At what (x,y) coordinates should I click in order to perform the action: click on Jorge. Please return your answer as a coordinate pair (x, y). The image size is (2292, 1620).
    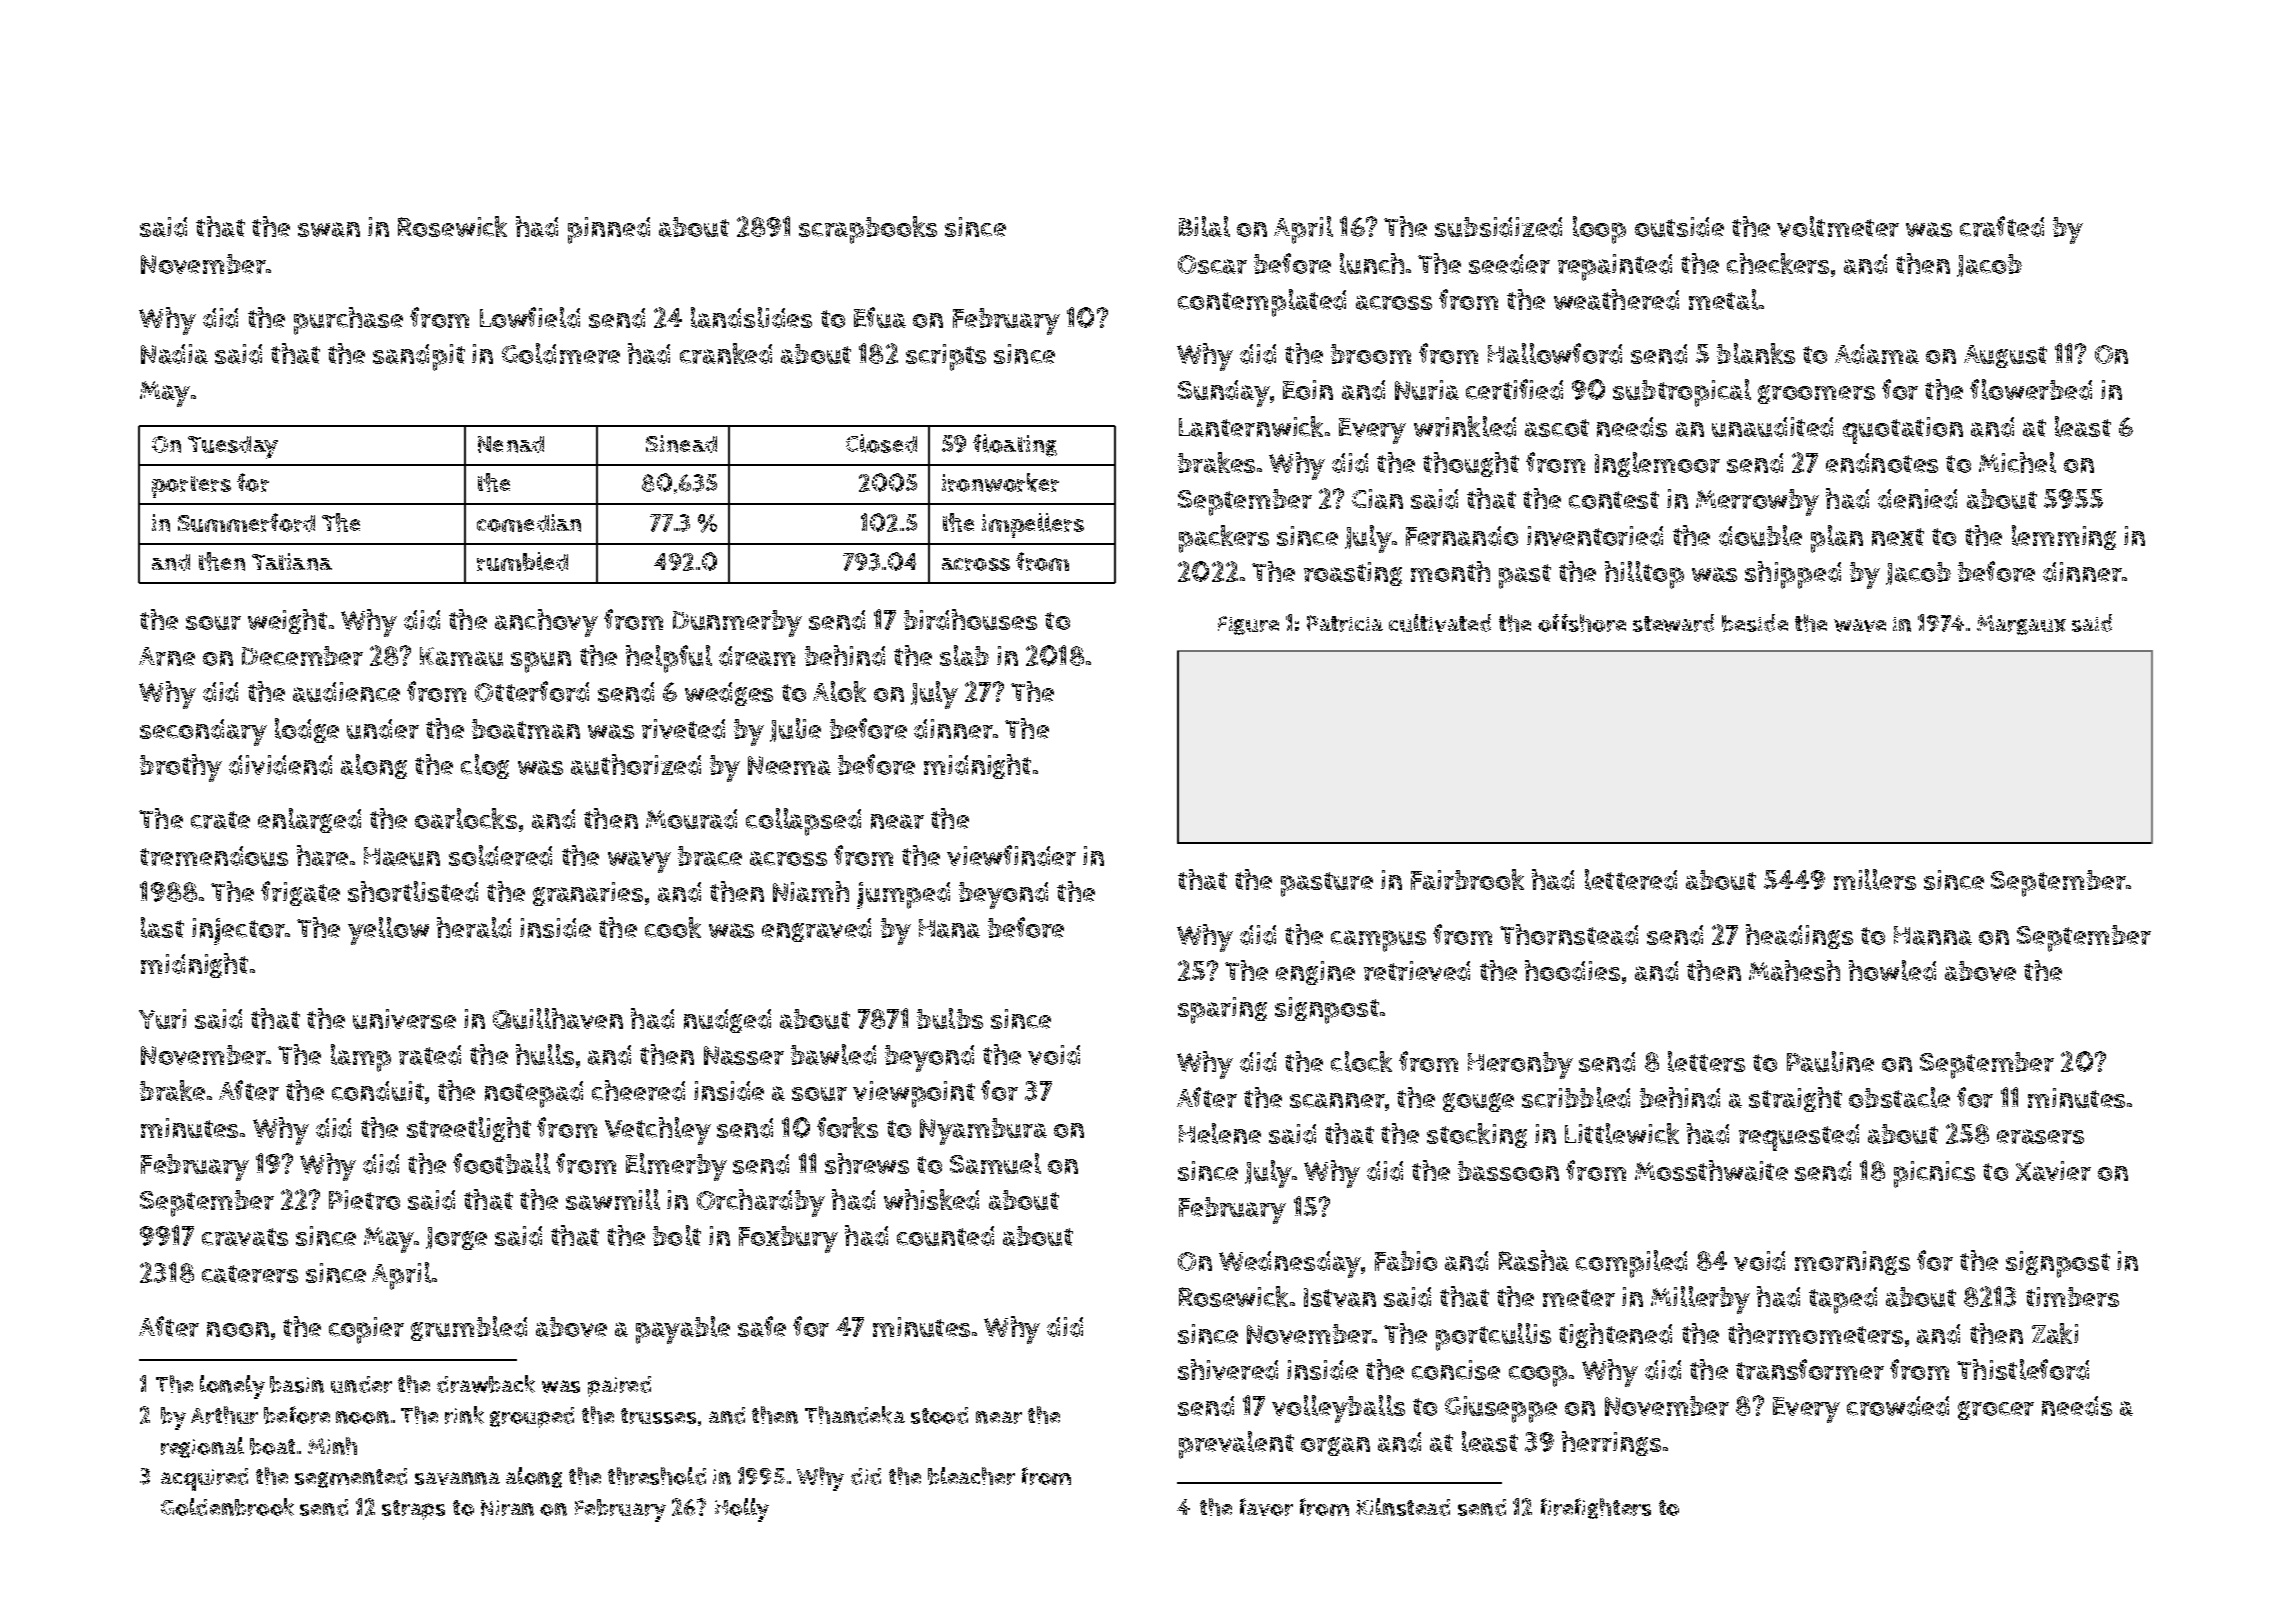
    Looking at the image, I should click on (456, 1238).
